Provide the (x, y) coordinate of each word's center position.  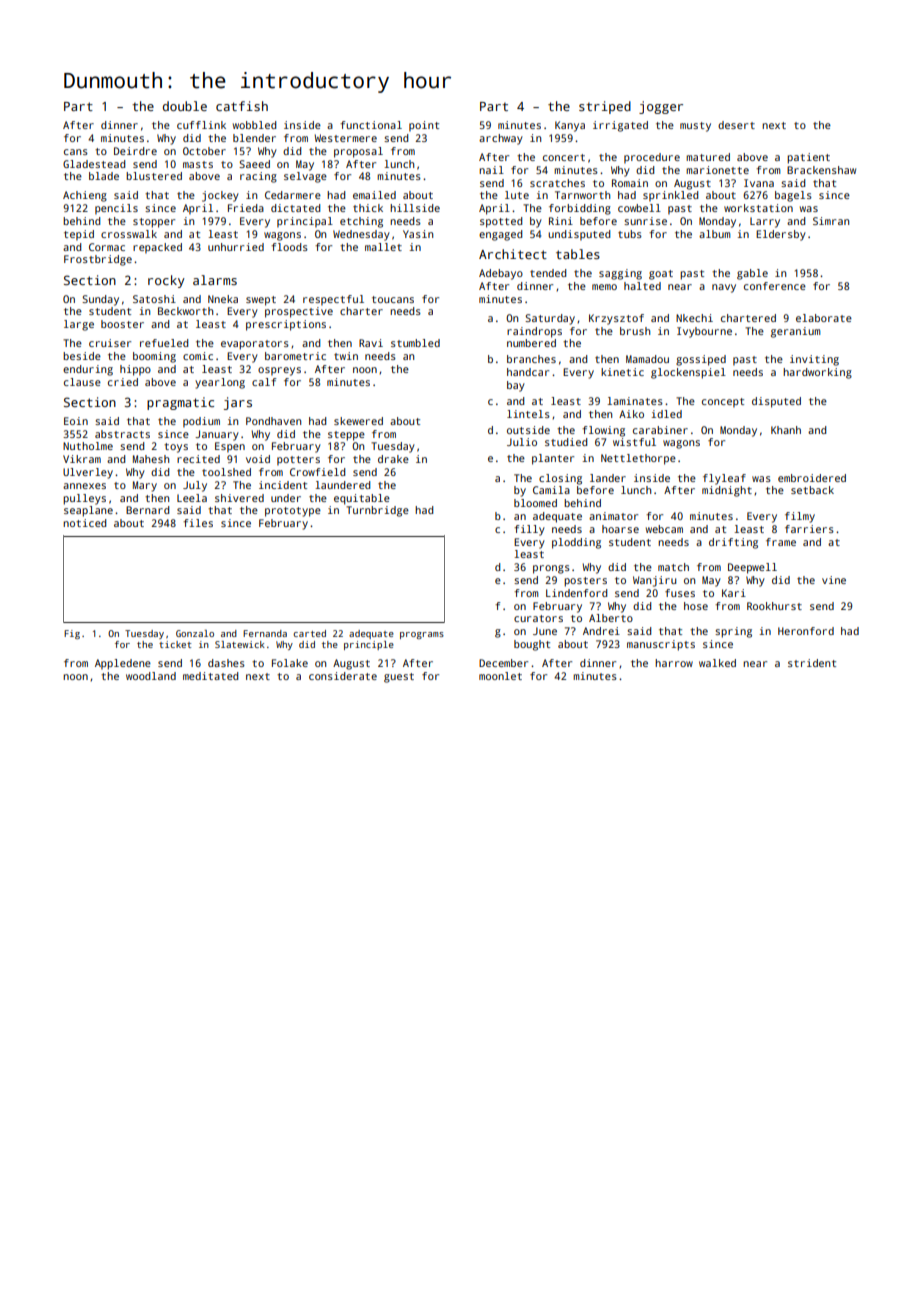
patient (808, 158)
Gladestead (94, 164)
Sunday (100, 300)
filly (529, 530)
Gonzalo (195, 633)
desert (736, 125)
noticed (84, 523)
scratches (557, 183)
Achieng (85, 196)
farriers (809, 529)
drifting (733, 543)
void (258, 459)
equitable (362, 499)
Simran (831, 221)
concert (564, 157)
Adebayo (501, 274)
